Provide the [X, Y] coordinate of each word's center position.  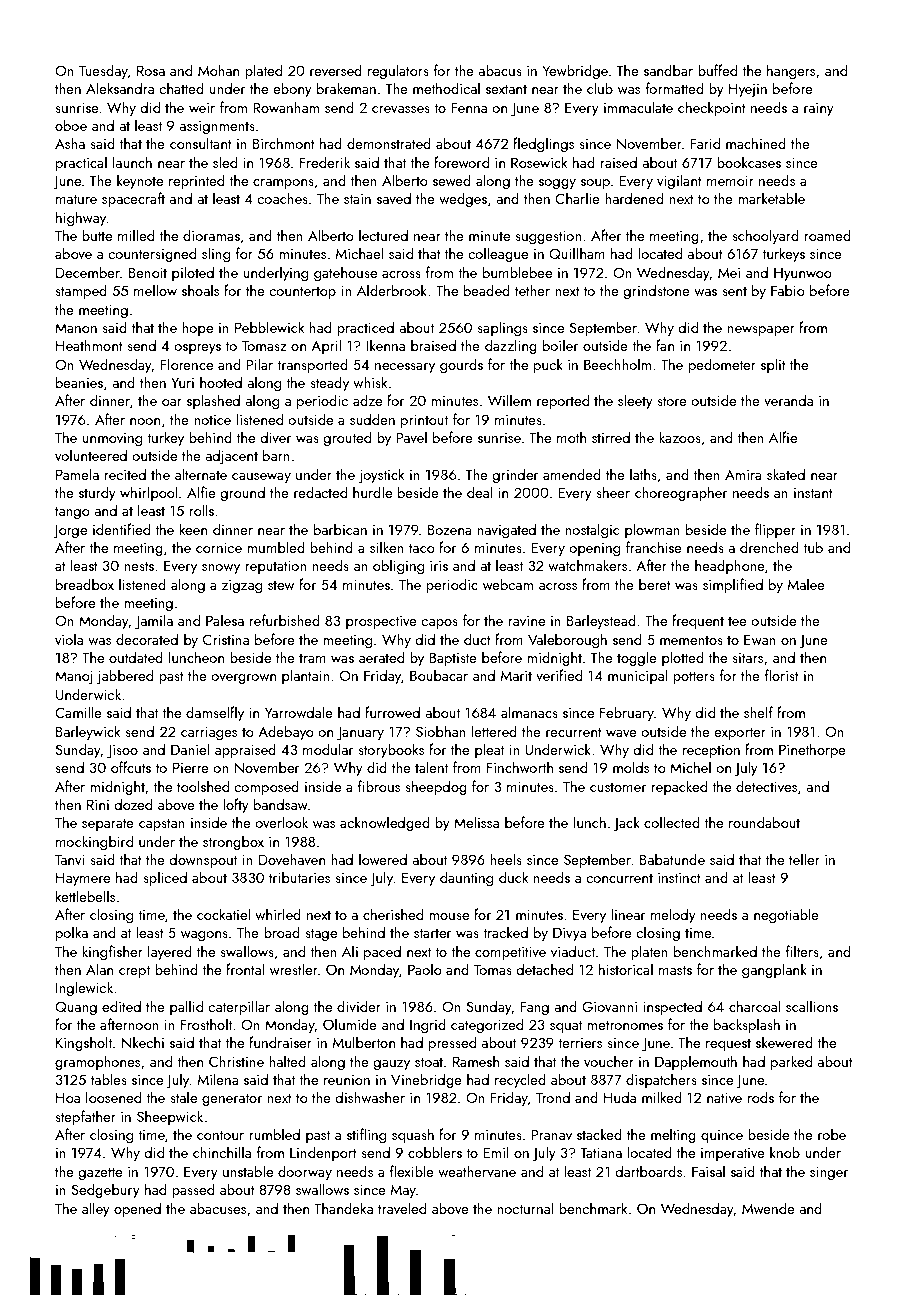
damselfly [215, 713]
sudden [372, 419]
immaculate [638, 107]
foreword [461, 162]
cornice [219, 547]
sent [734, 291]
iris [439, 565]
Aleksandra [120, 88]
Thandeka [343, 1208]
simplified [733, 585]
